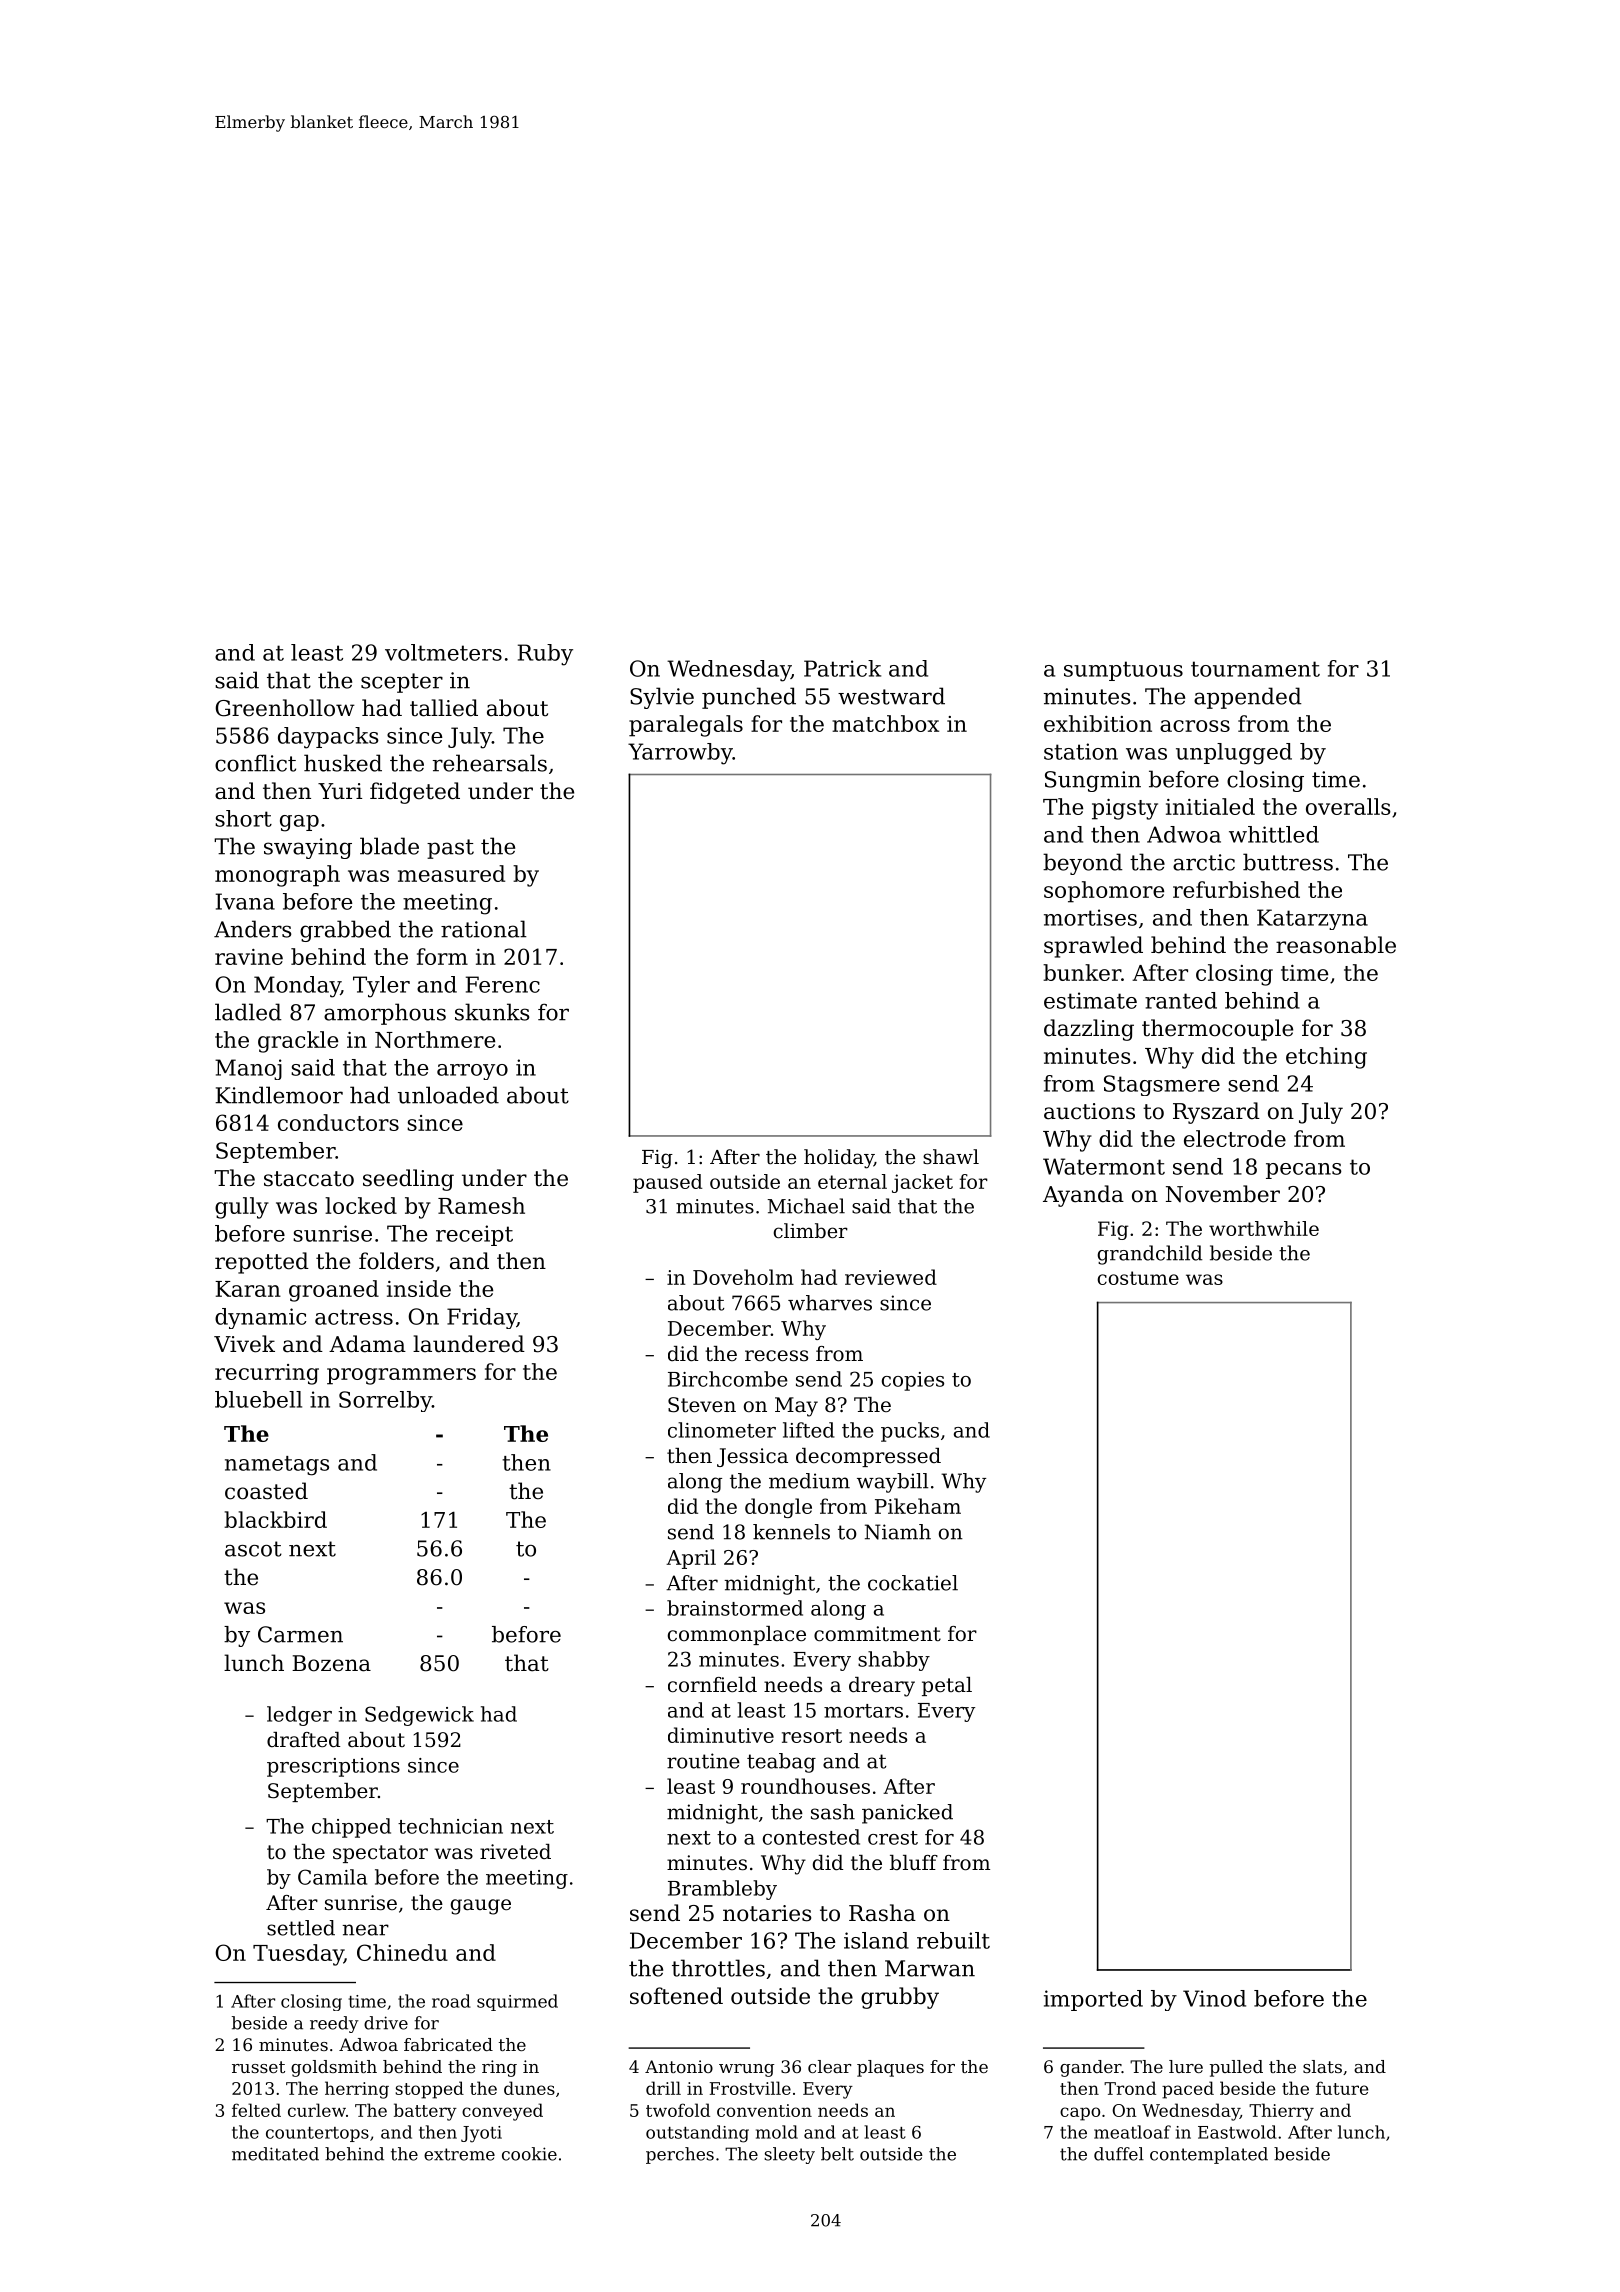 The image size is (1620, 2292). Describe the element at coordinates (667, 1183) in the screenshot. I see `paused` at that location.
